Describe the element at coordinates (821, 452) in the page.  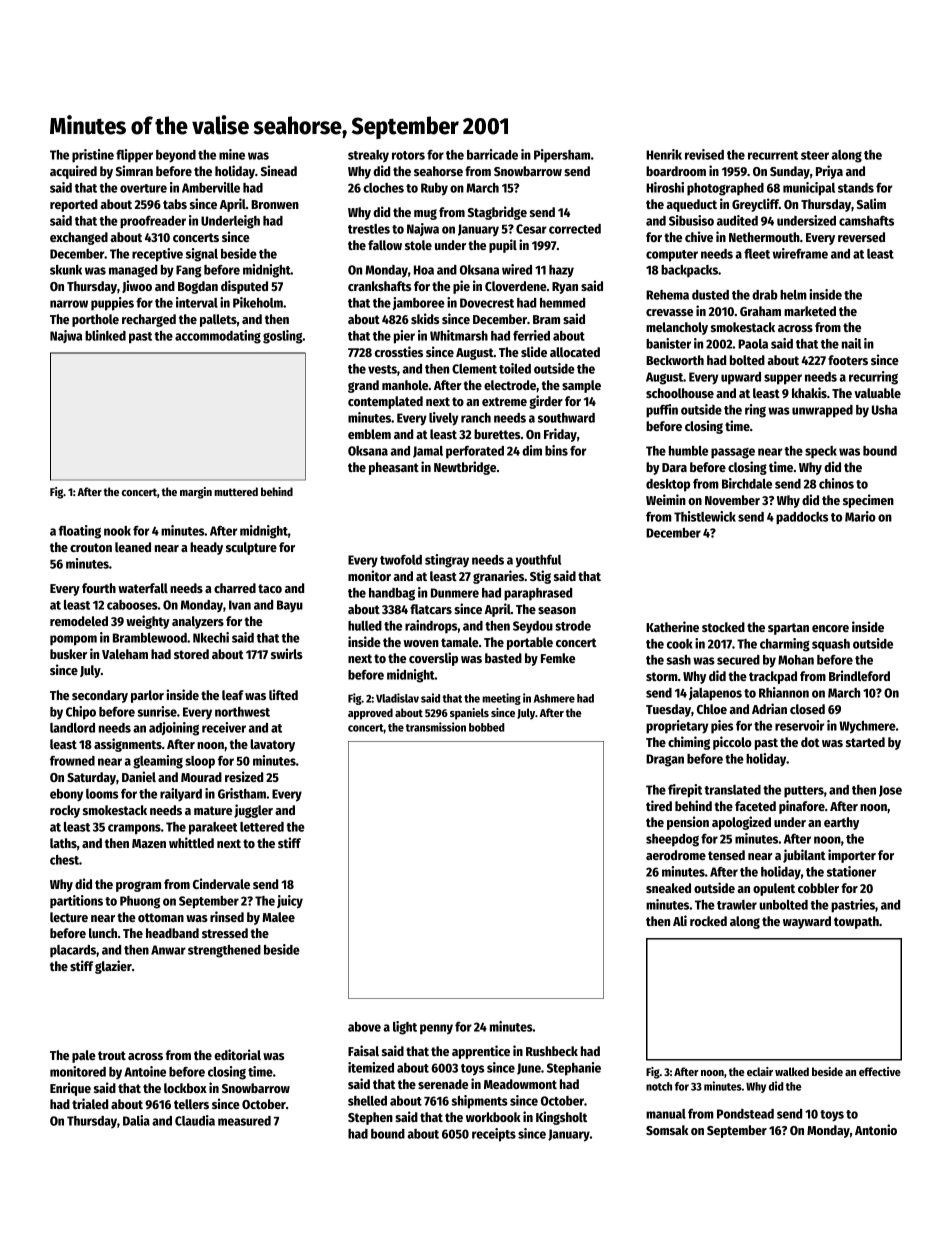
I see `speck` at that location.
